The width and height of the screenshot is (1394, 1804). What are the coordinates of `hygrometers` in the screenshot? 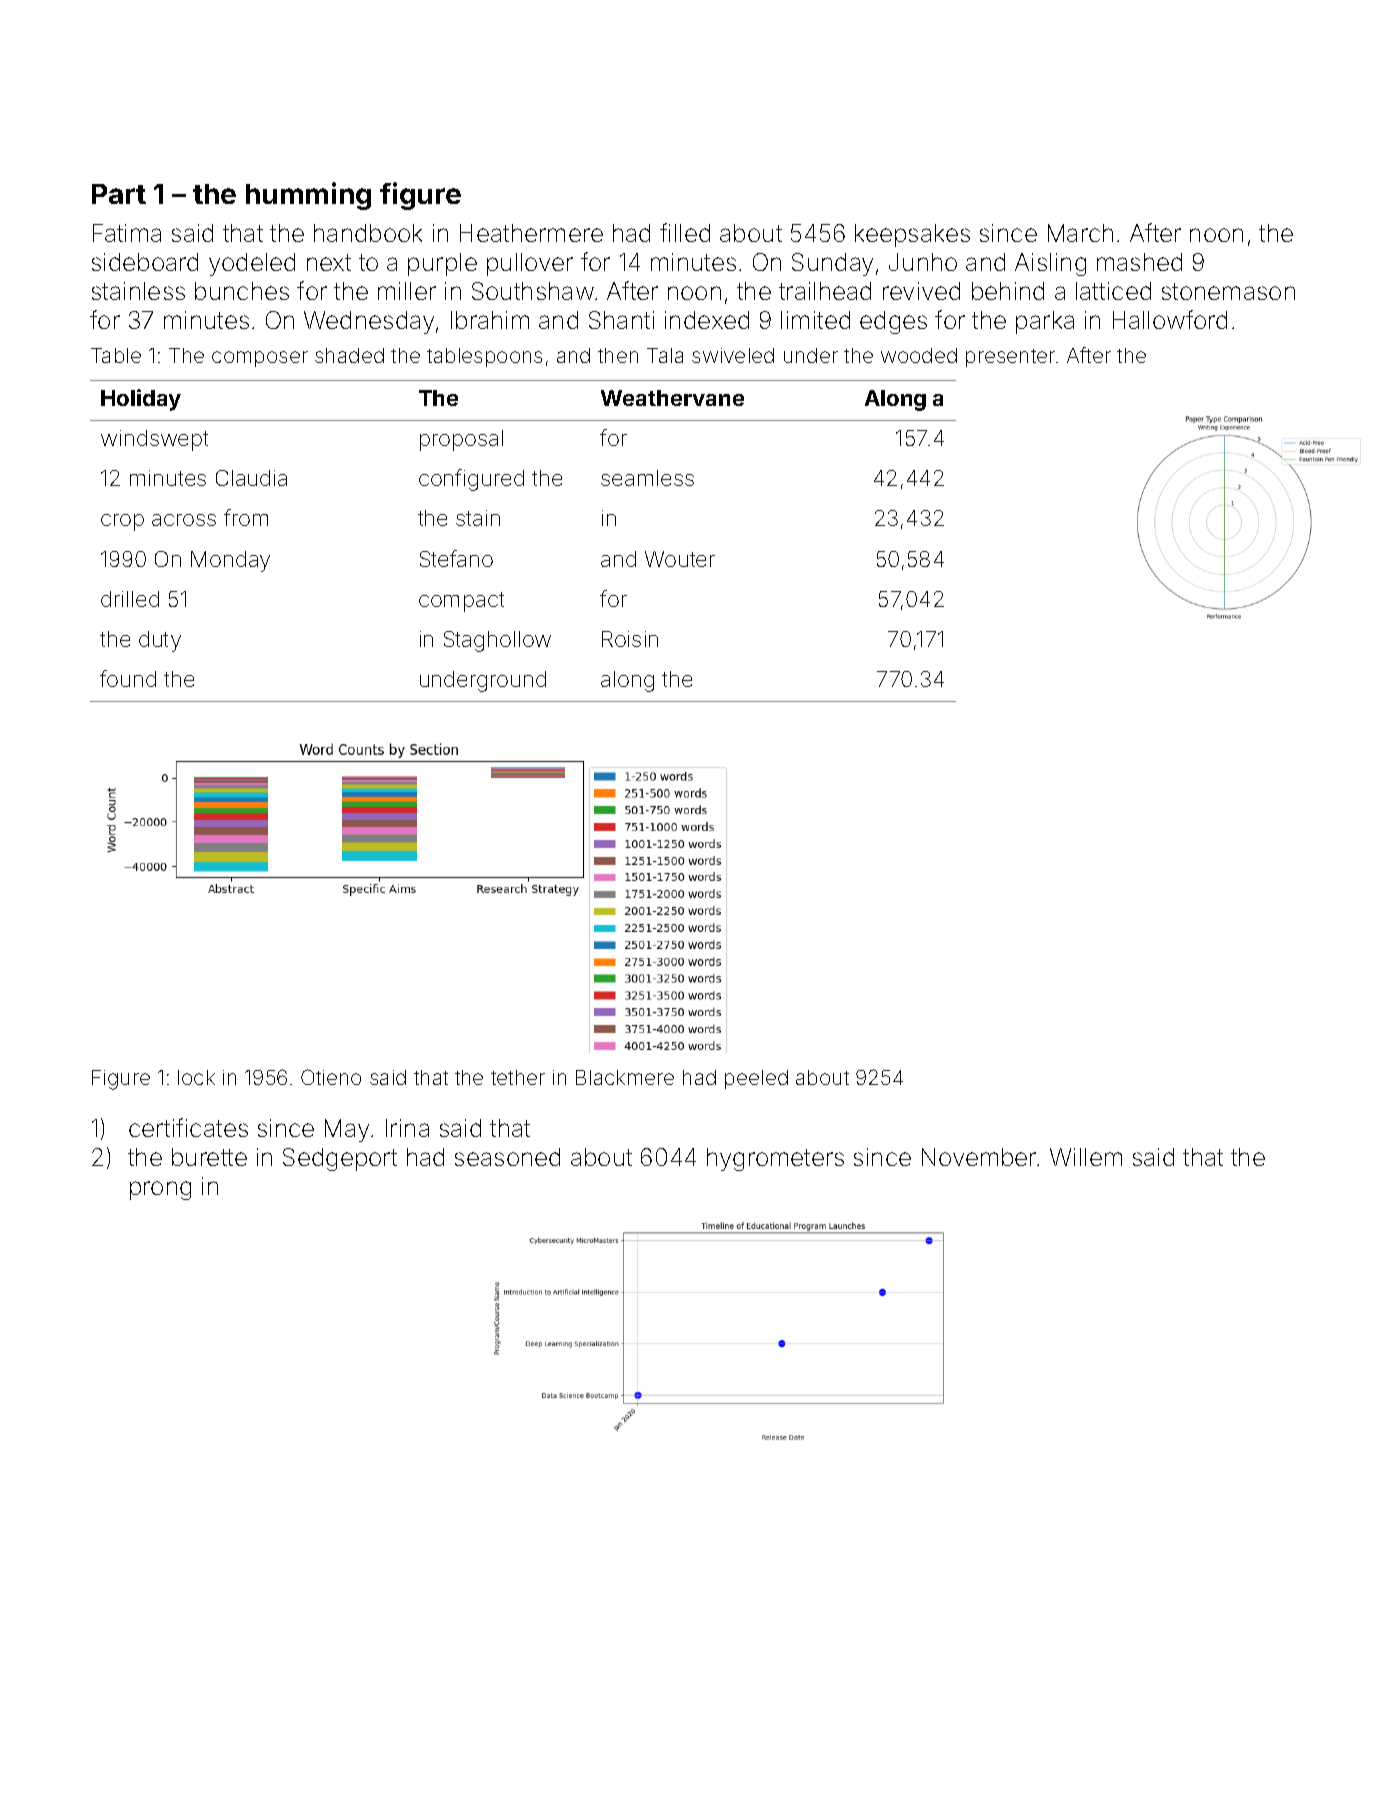 It's located at (775, 1159).
